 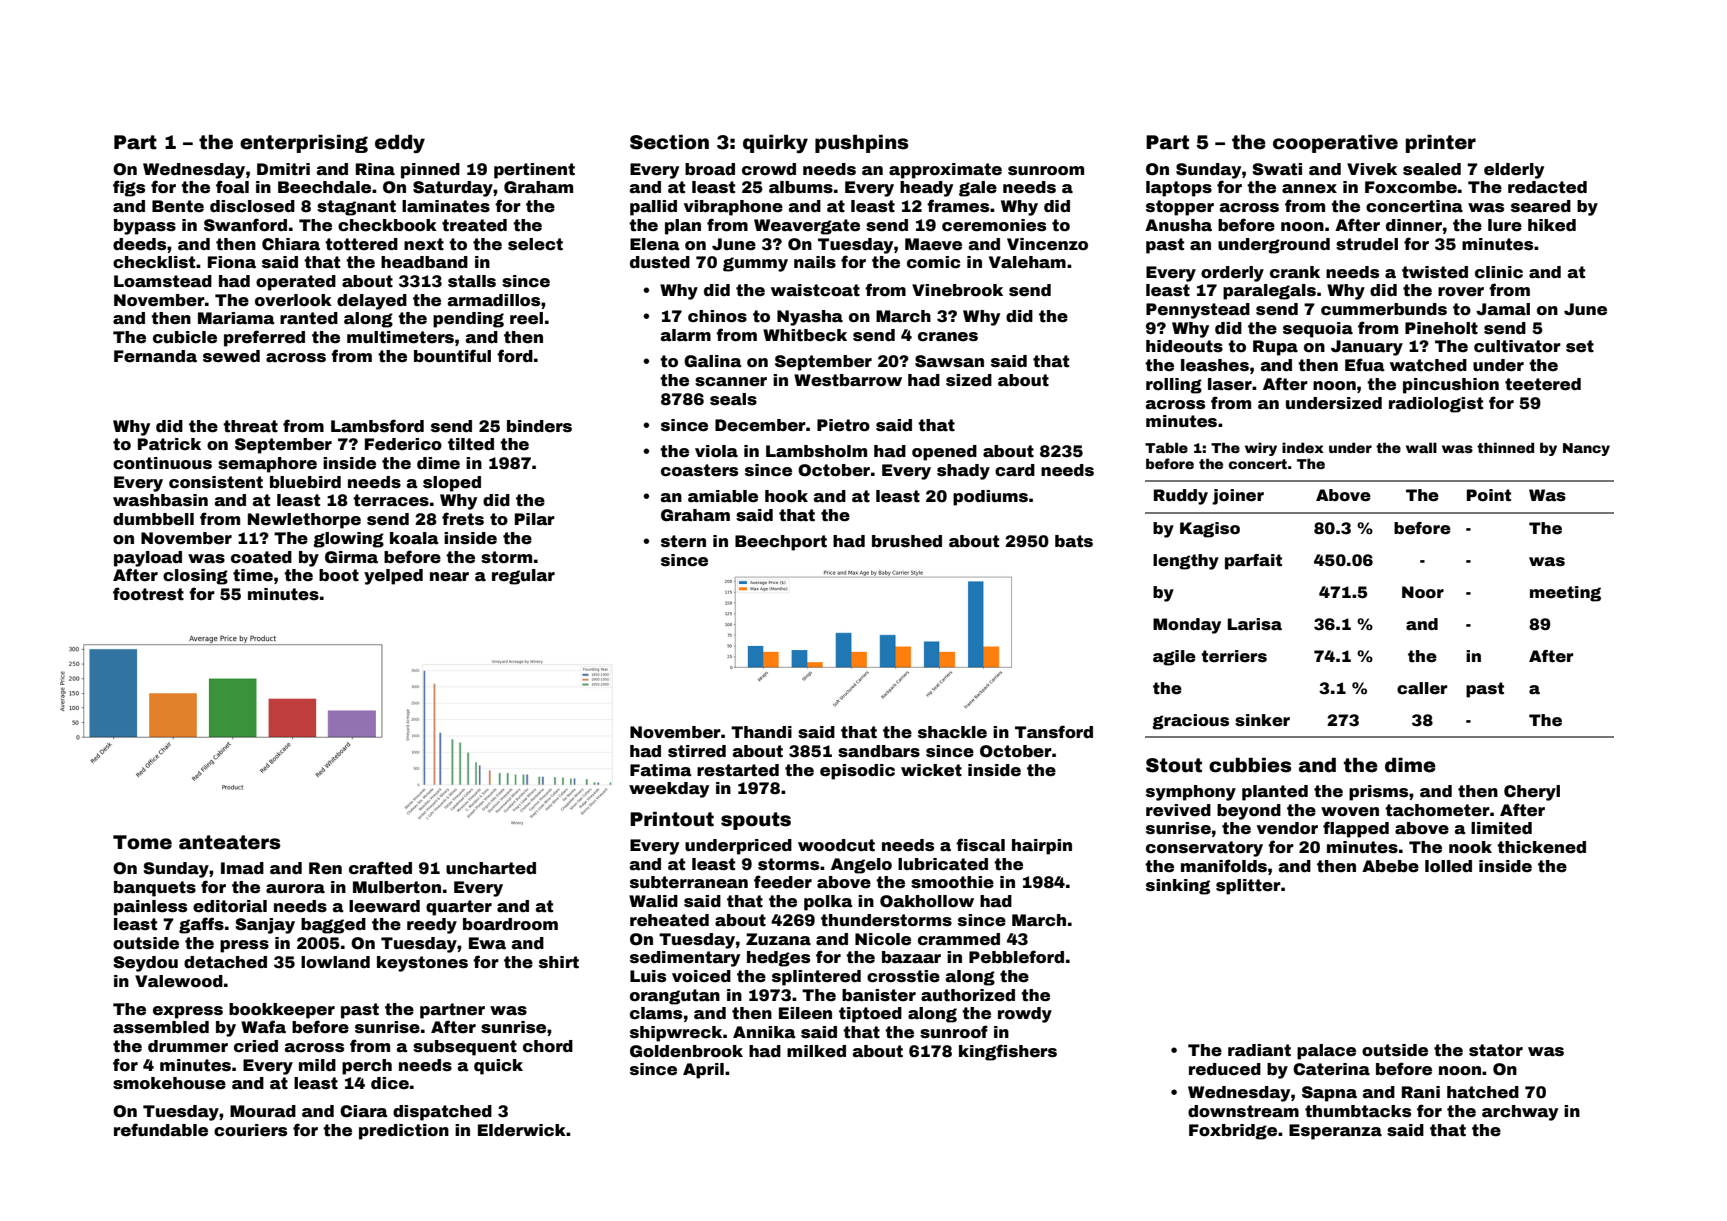 What do you see at coordinates (390, 1083) in the document?
I see `dice` at bounding box center [390, 1083].
